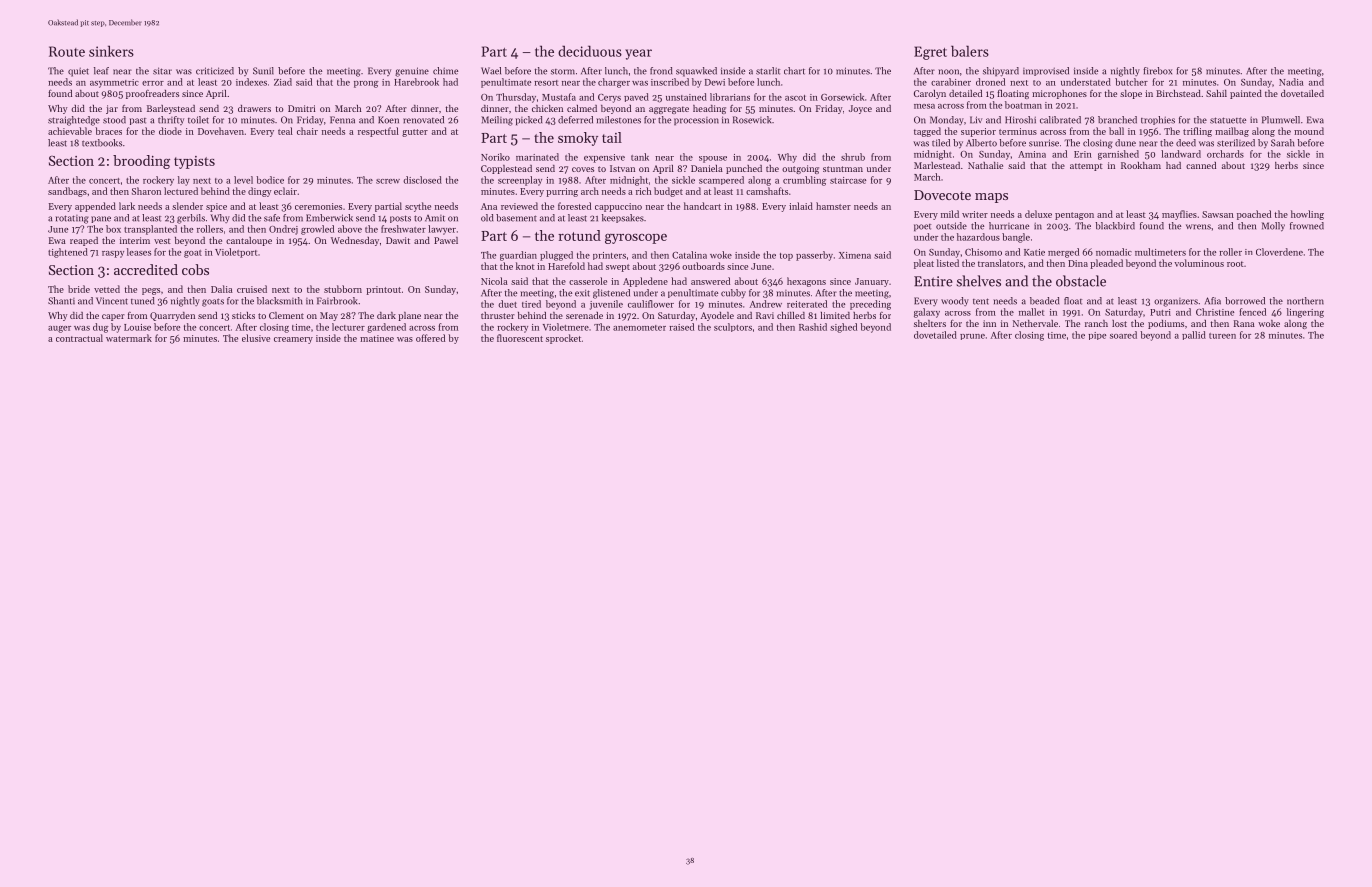  I want to click on sinkers, so click(111, 51).
